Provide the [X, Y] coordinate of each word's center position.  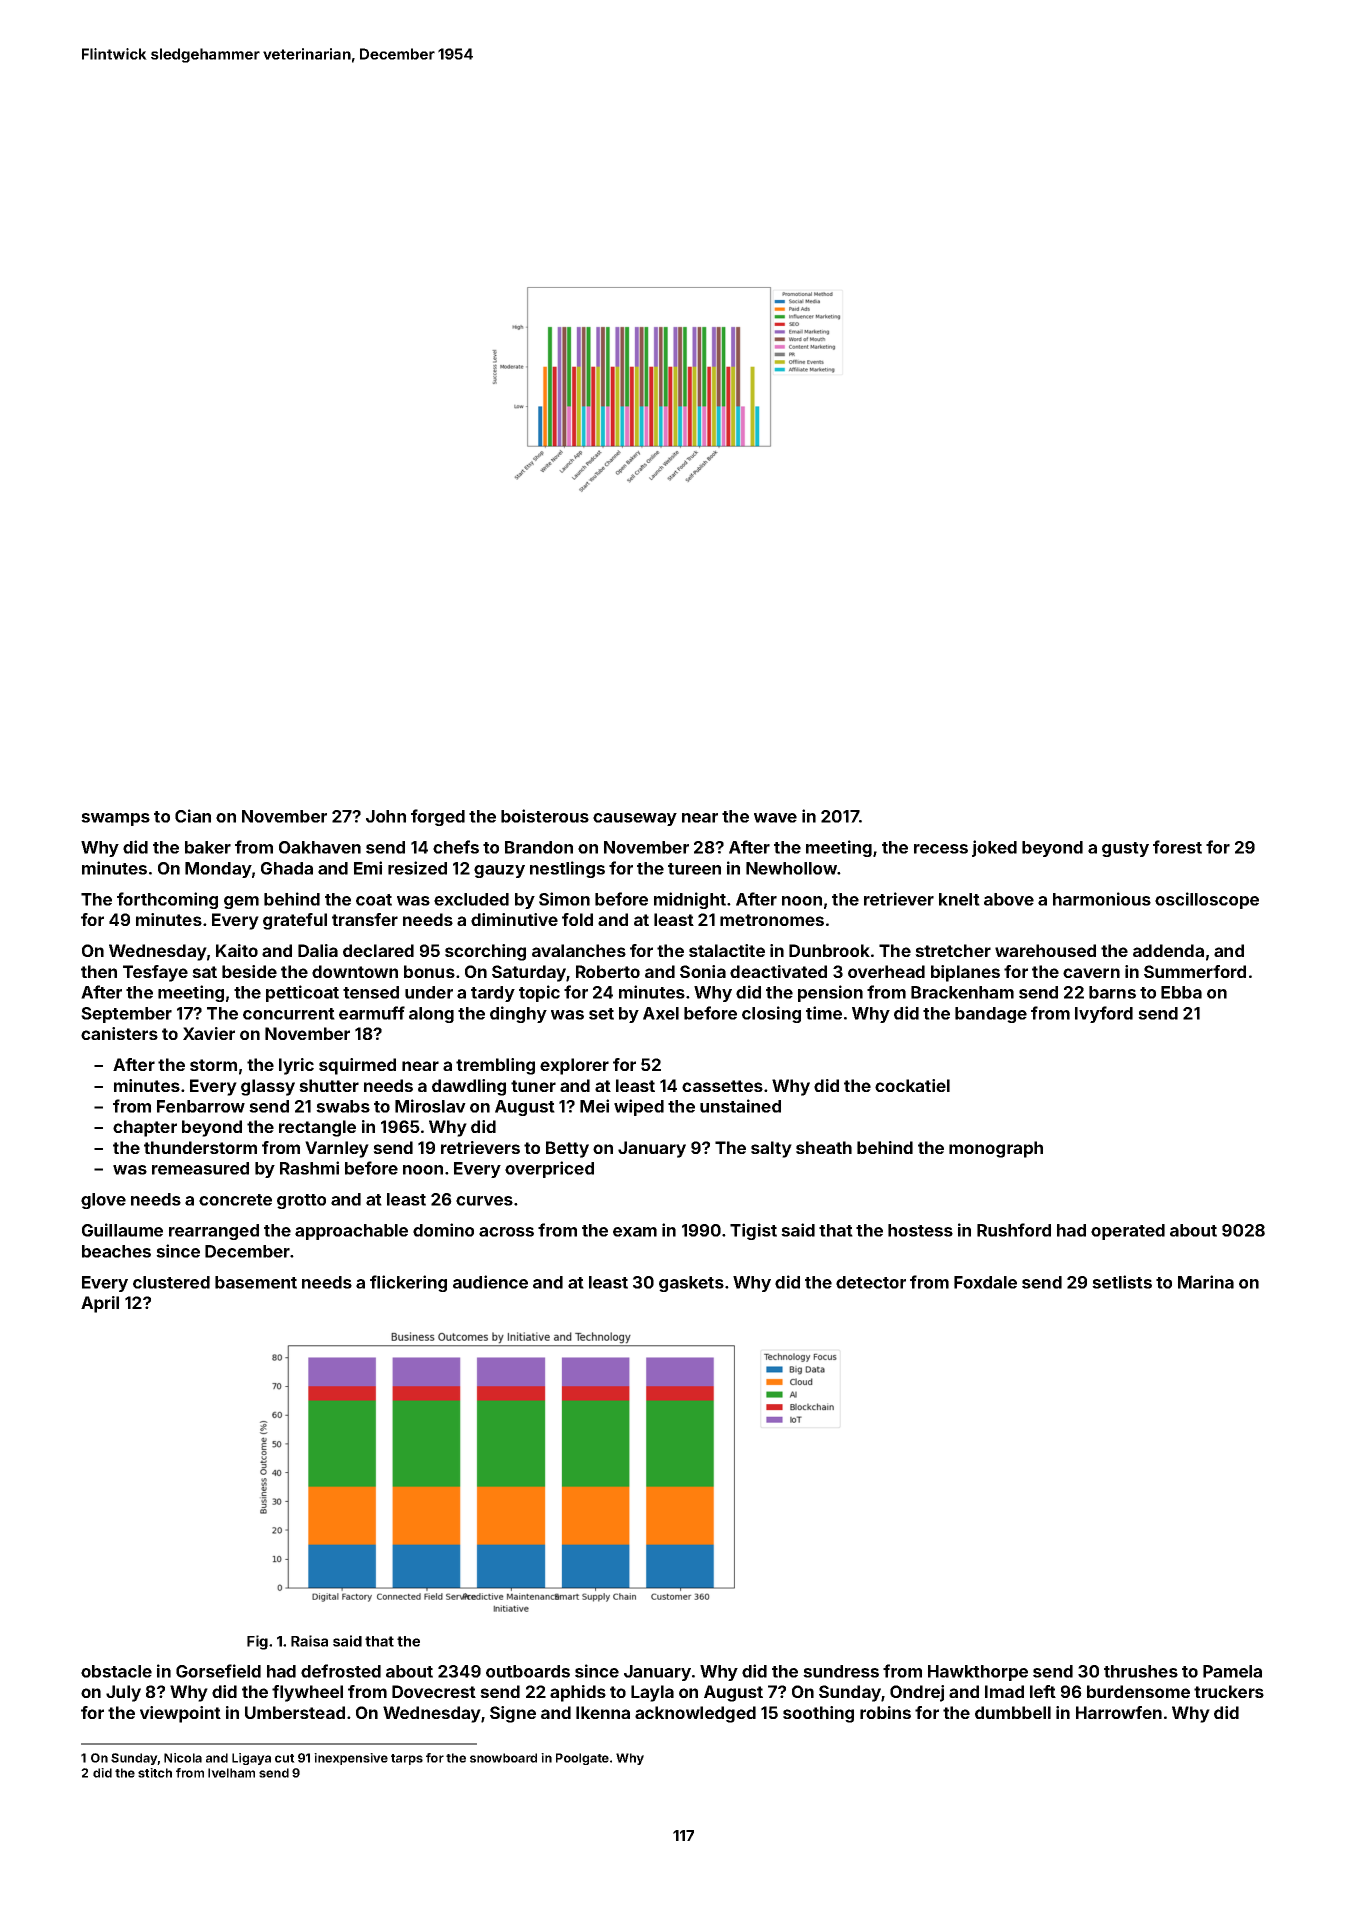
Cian [193, 816]
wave [775, 818]
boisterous [545, 816]
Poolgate [582, 1759]
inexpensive [351, 1759]
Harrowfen [1119, 1712]
